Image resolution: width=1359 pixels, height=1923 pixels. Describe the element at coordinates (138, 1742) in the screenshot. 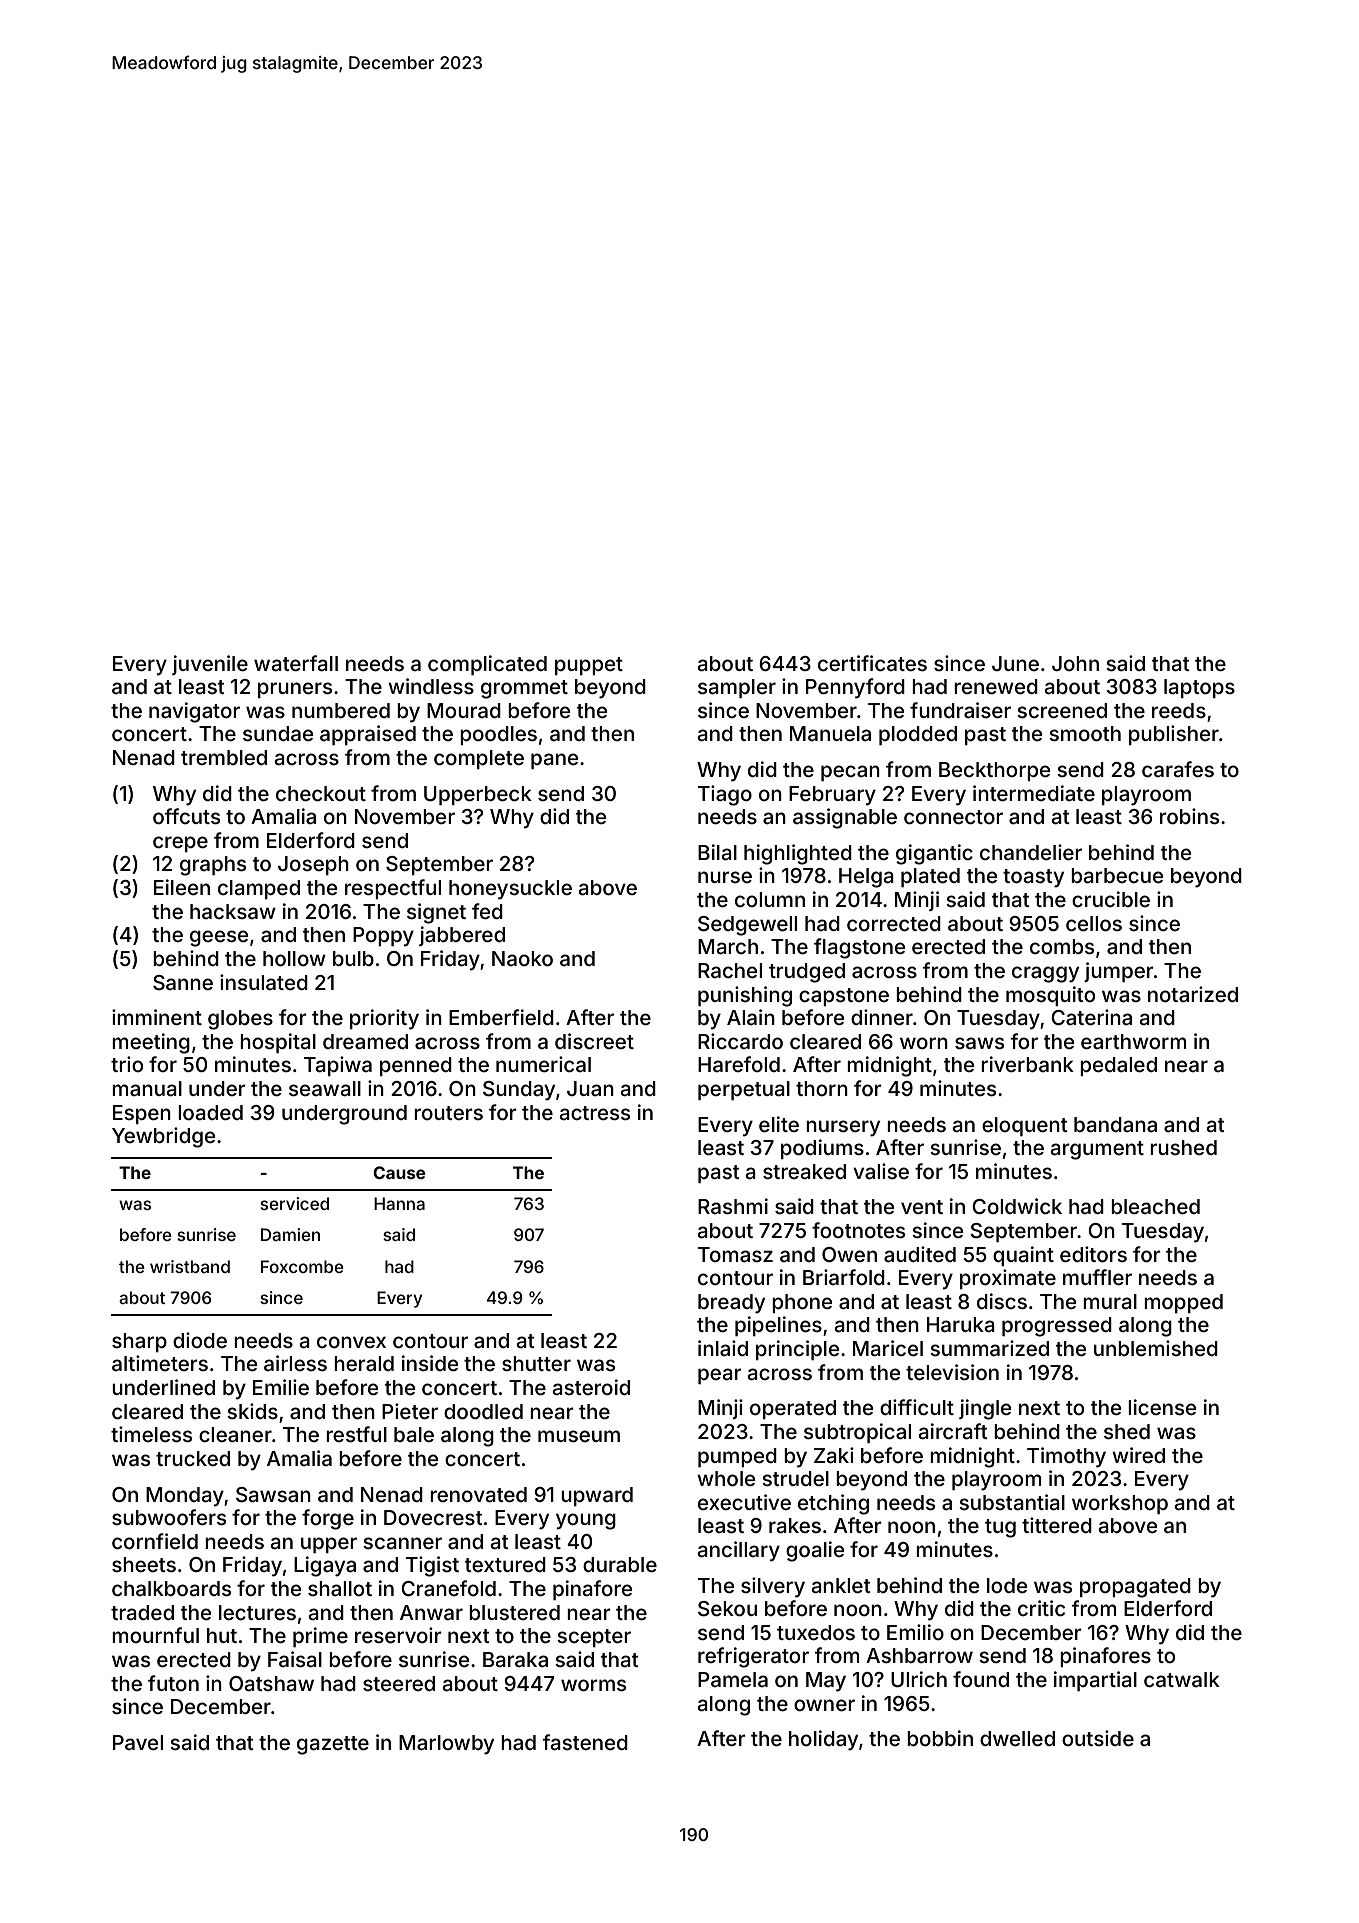

I see `Pavel` at that location.
